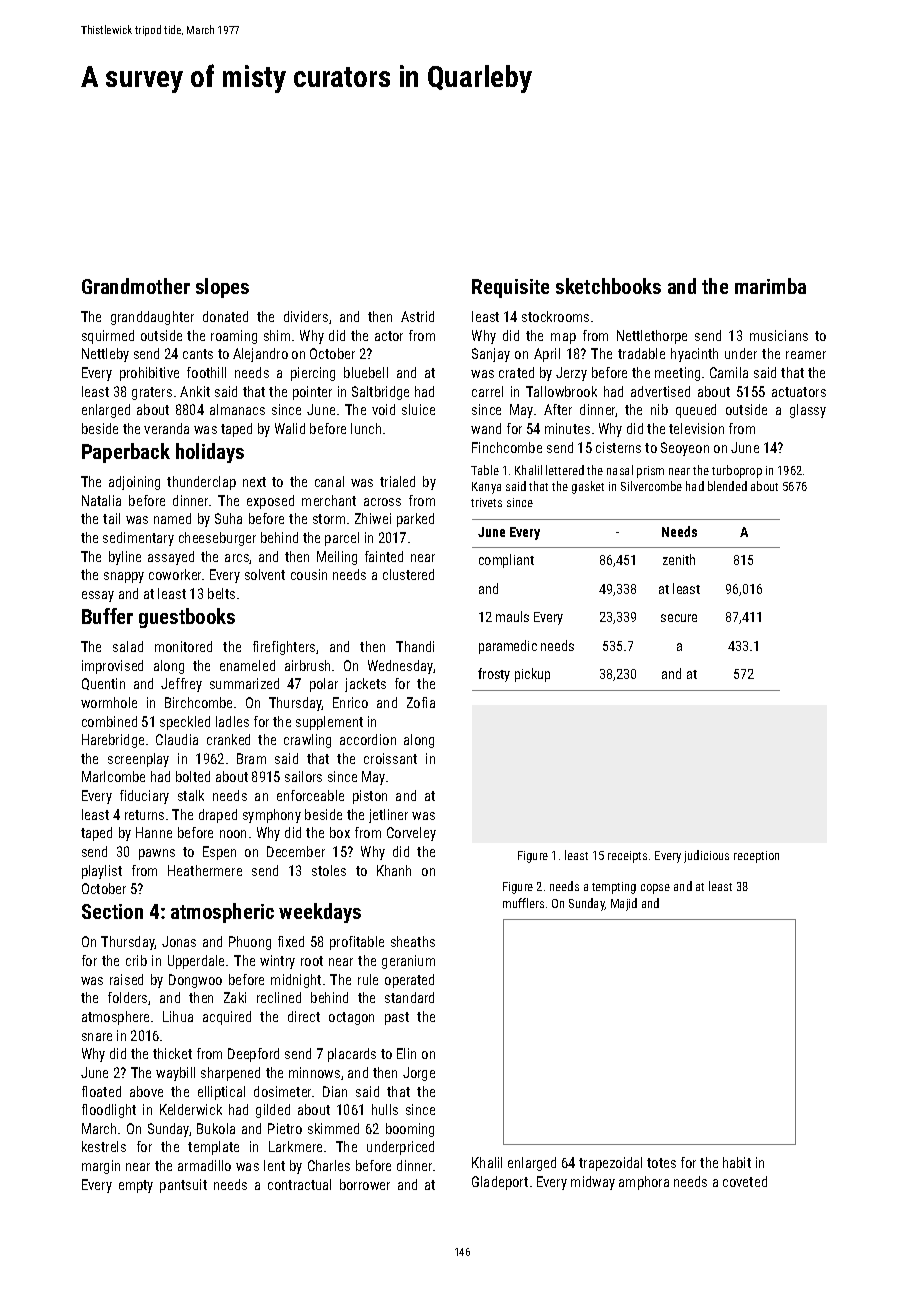 The width and height of the screenshot is (908, 1316). I want to click on summarized, so click(244, 683).
